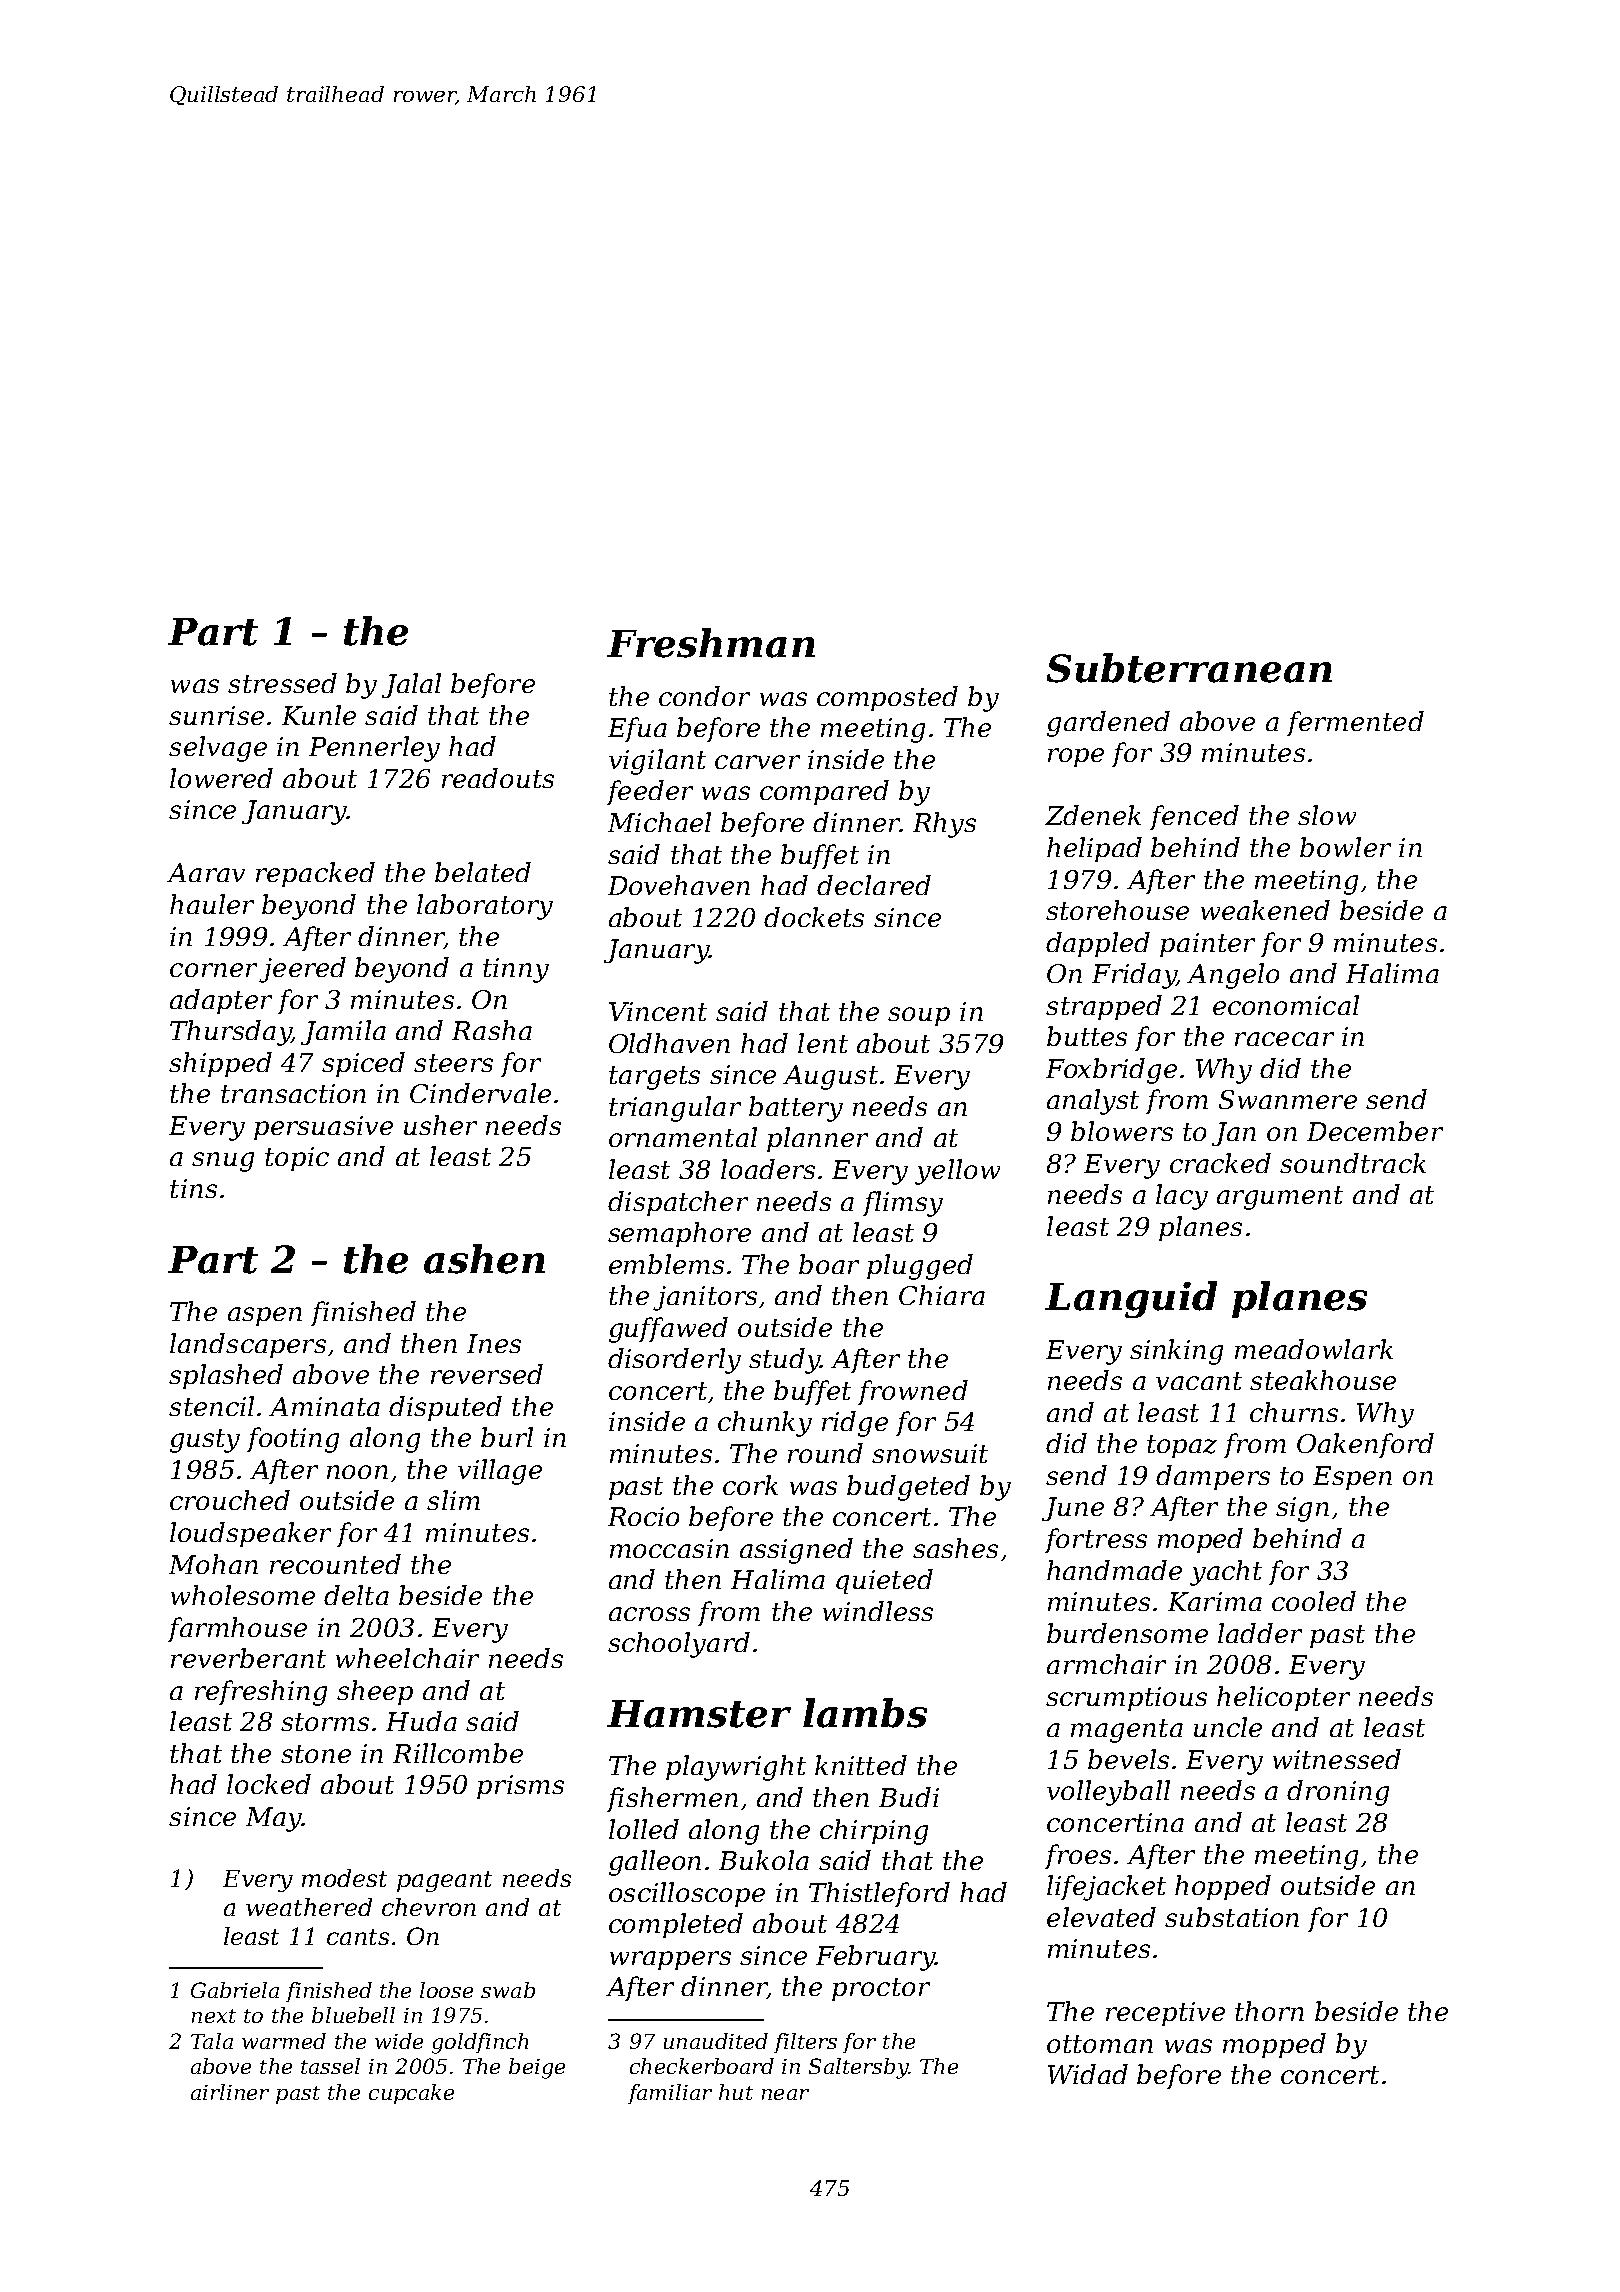  What do you see at coordinates (1076, 757) in the document?
I see `rope` at bounding box center [1076, 757].
